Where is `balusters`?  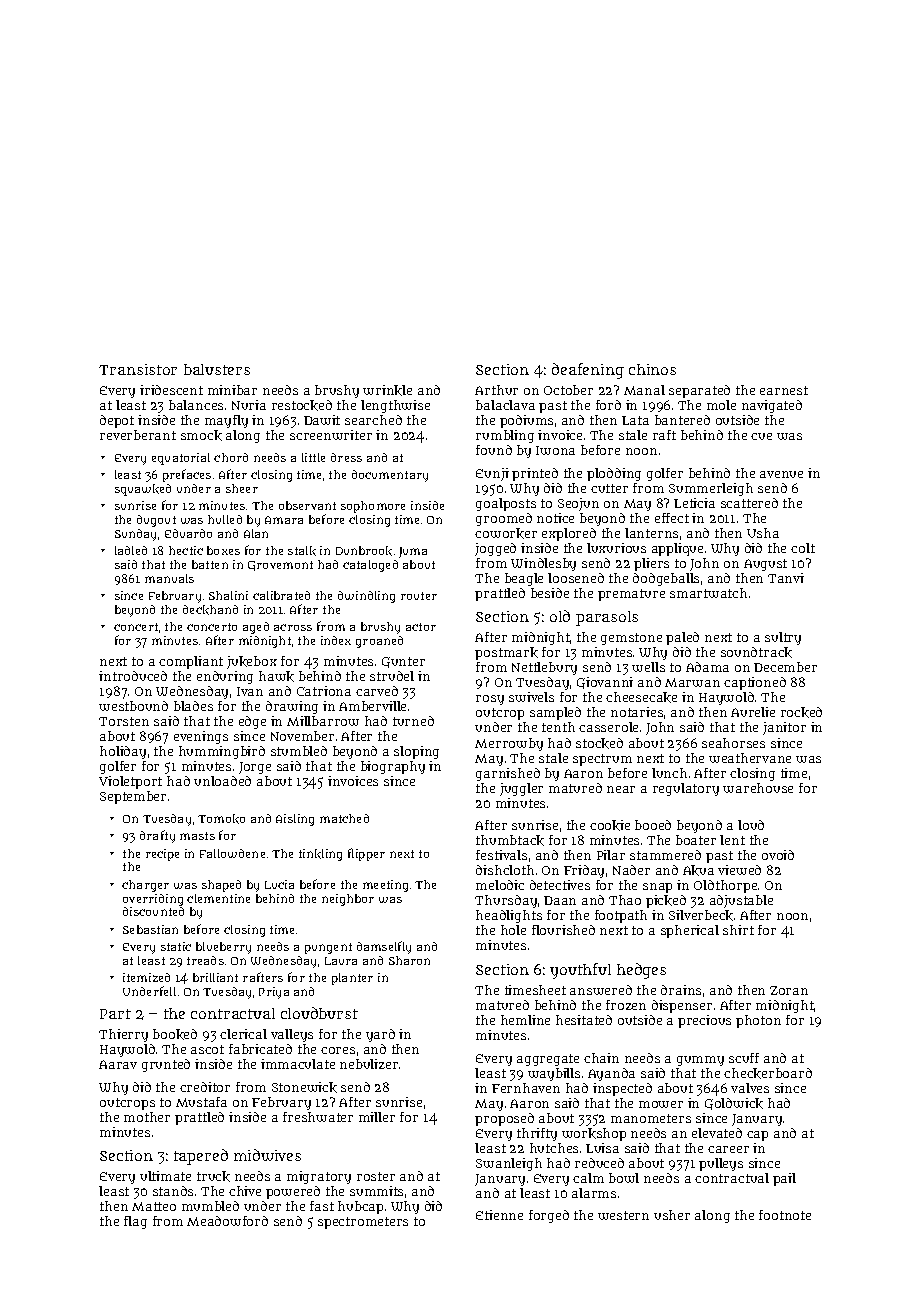
balusters is located at coordinates (217, 369).
